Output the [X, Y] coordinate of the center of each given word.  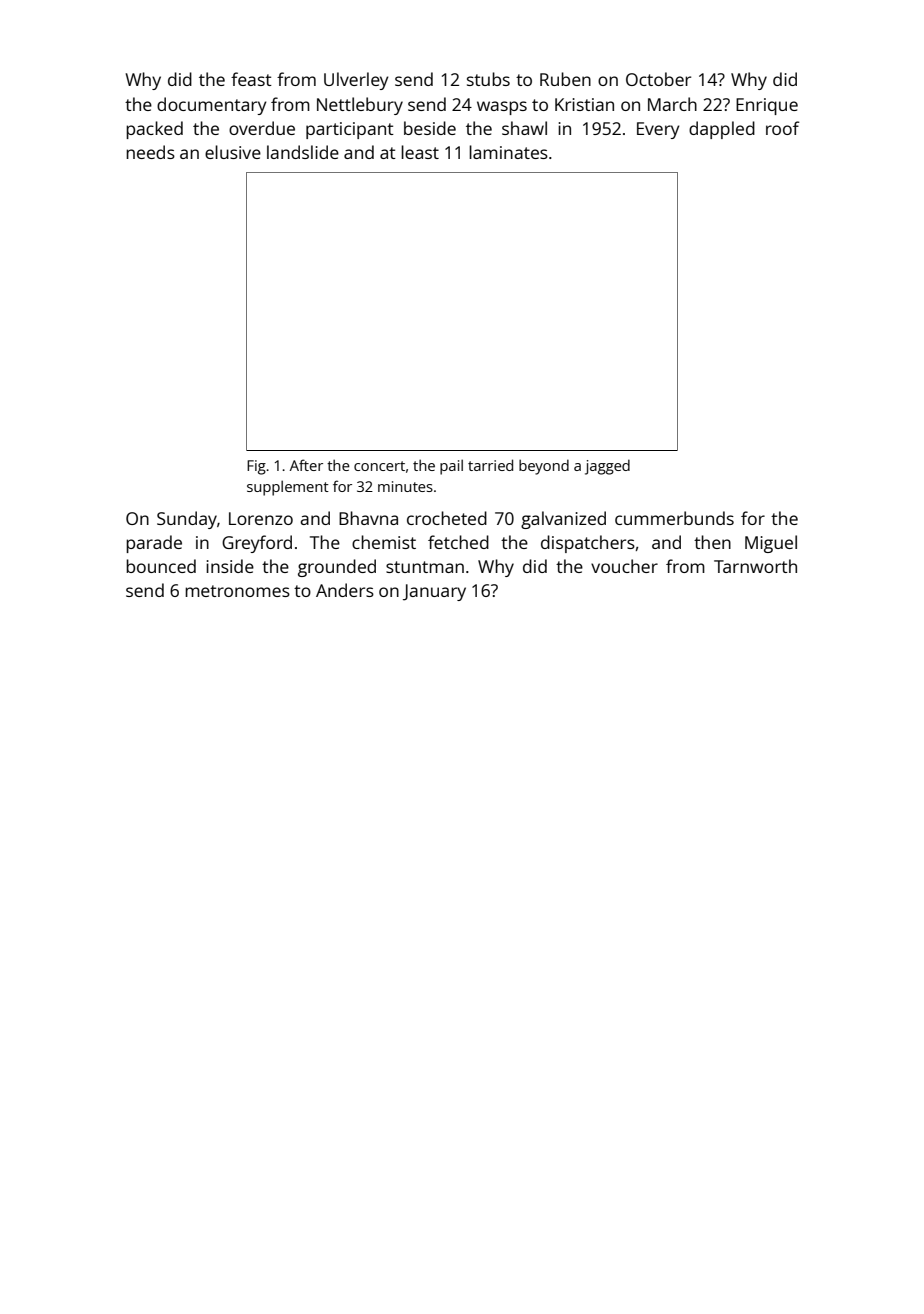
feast [251, 79]
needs [150, 152]
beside [430, 128]
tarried [490, 465]
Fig [256, 467]
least [420, 152]
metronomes [237, 591]
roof [782, 128]
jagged [607, 467]
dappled [722, 130]
